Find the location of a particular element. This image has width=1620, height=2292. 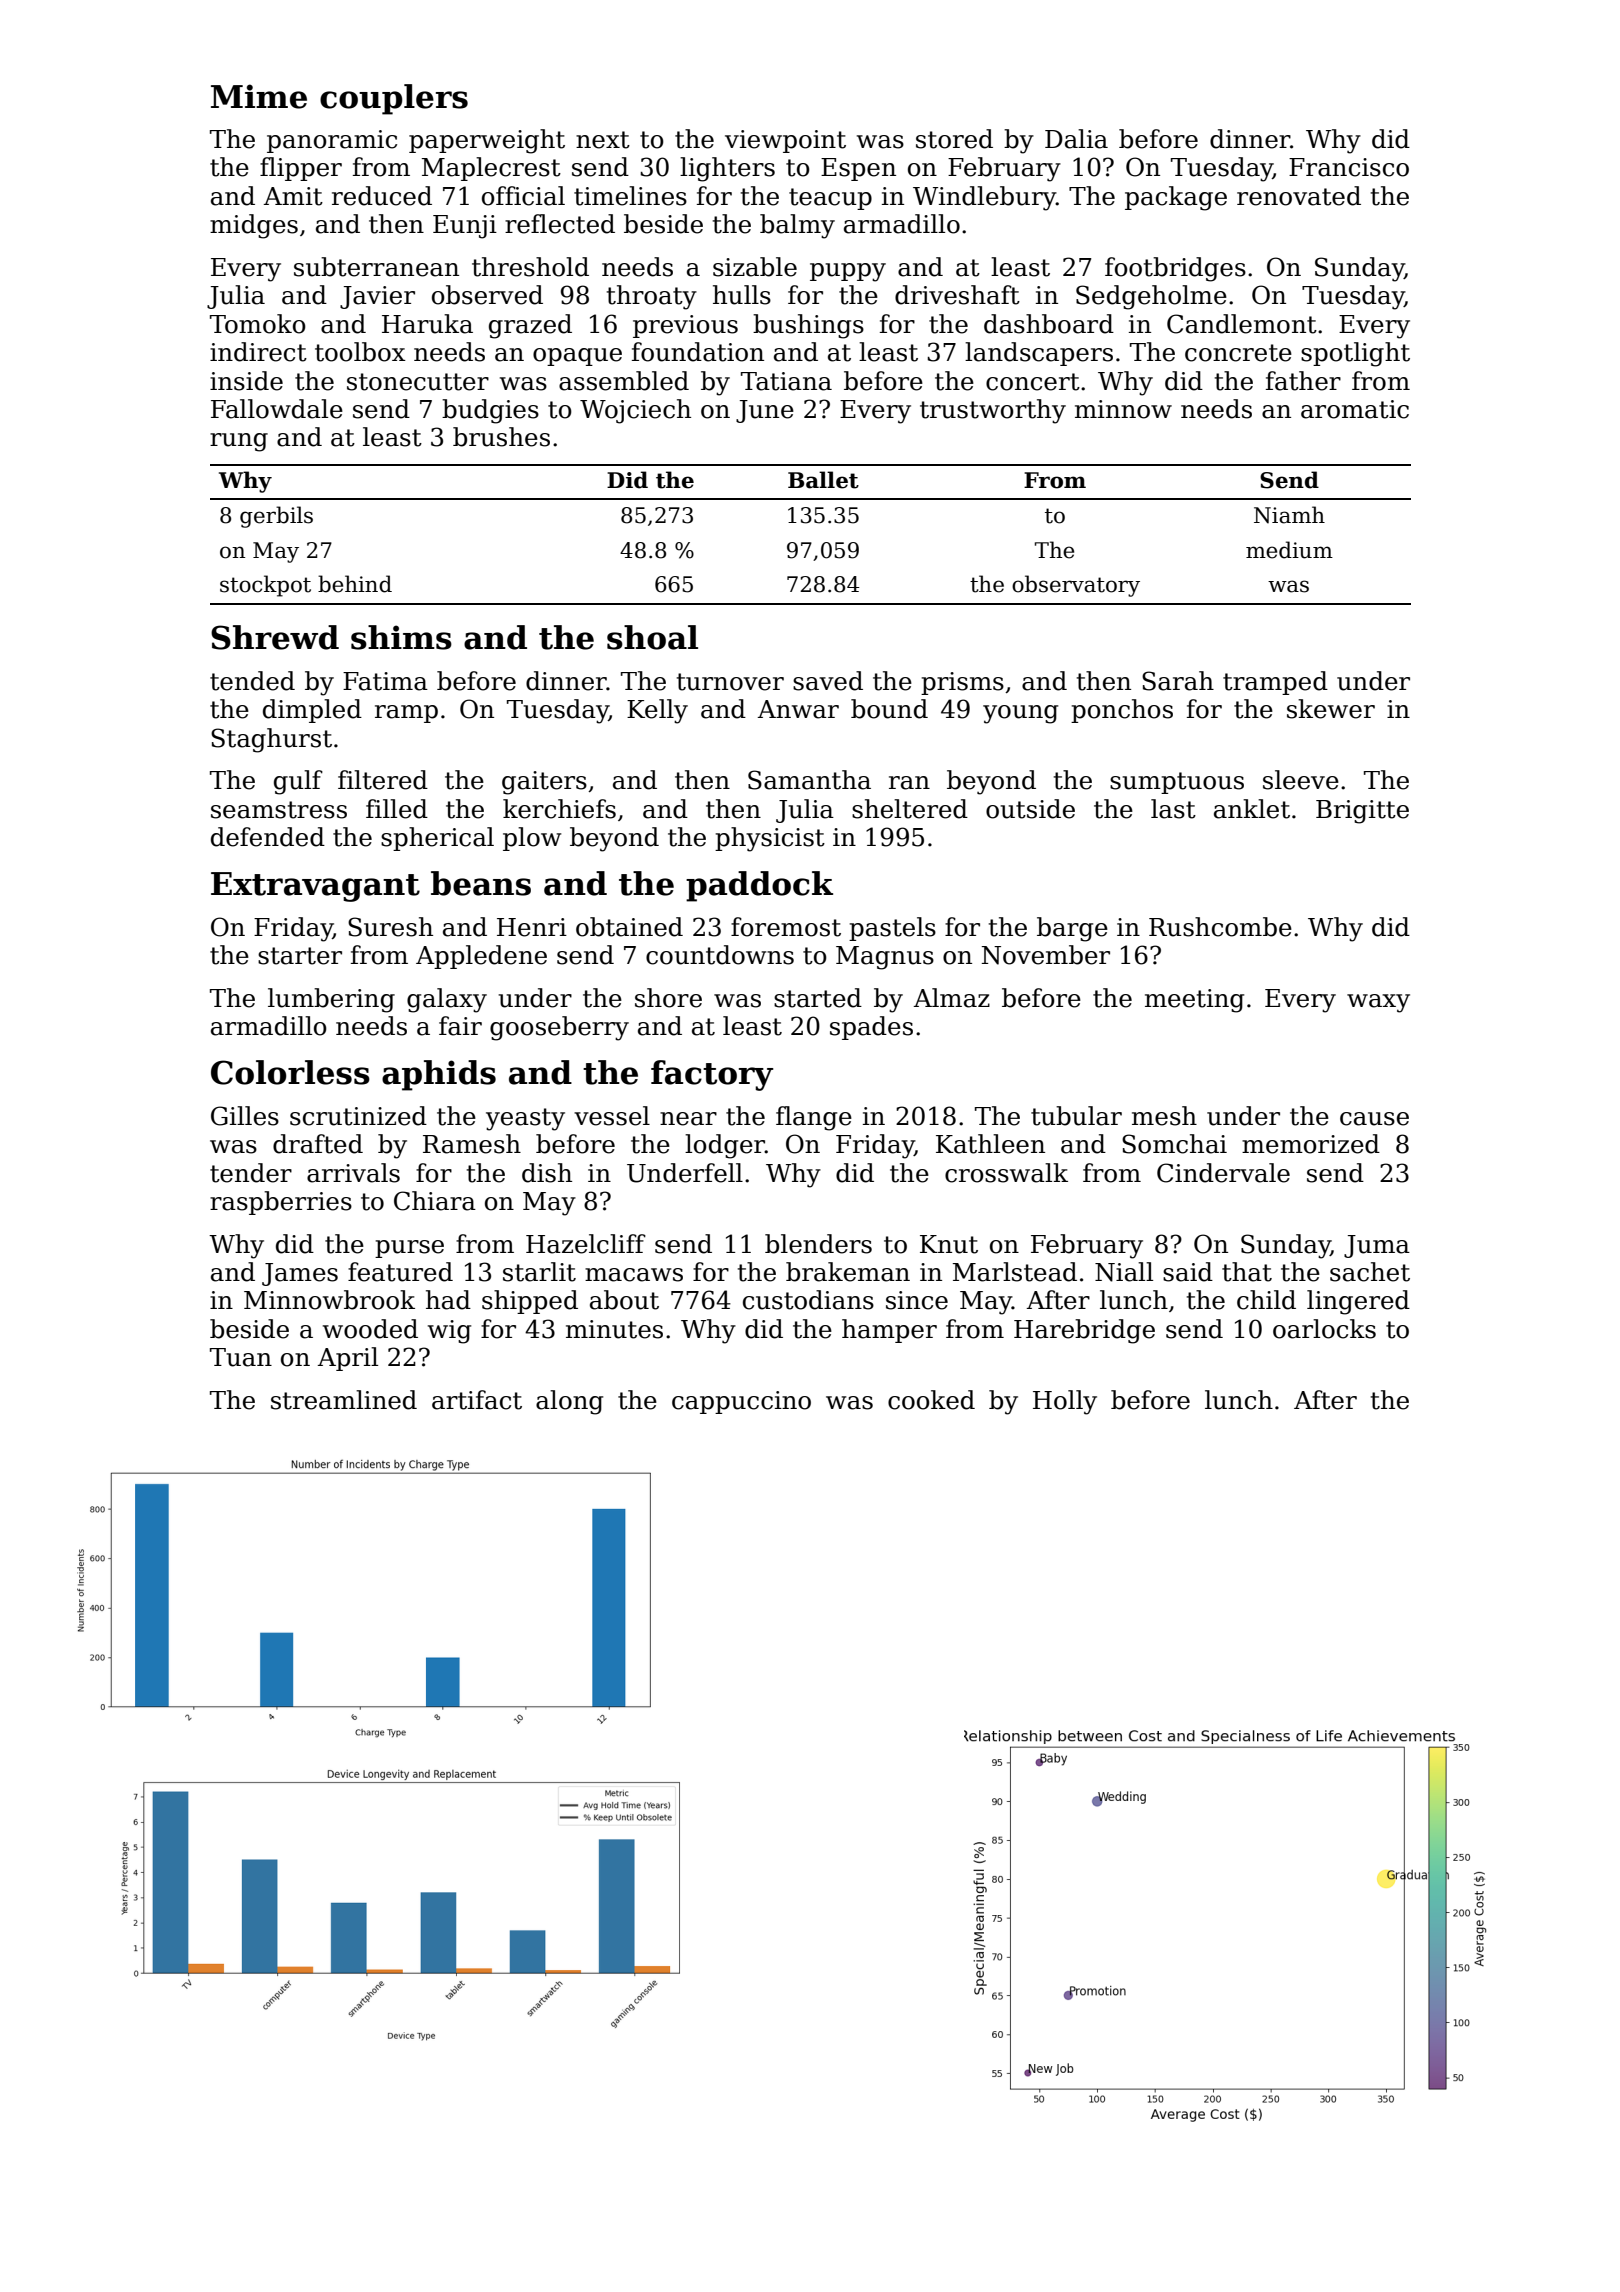

father is located at coordinates (1303, 381).
